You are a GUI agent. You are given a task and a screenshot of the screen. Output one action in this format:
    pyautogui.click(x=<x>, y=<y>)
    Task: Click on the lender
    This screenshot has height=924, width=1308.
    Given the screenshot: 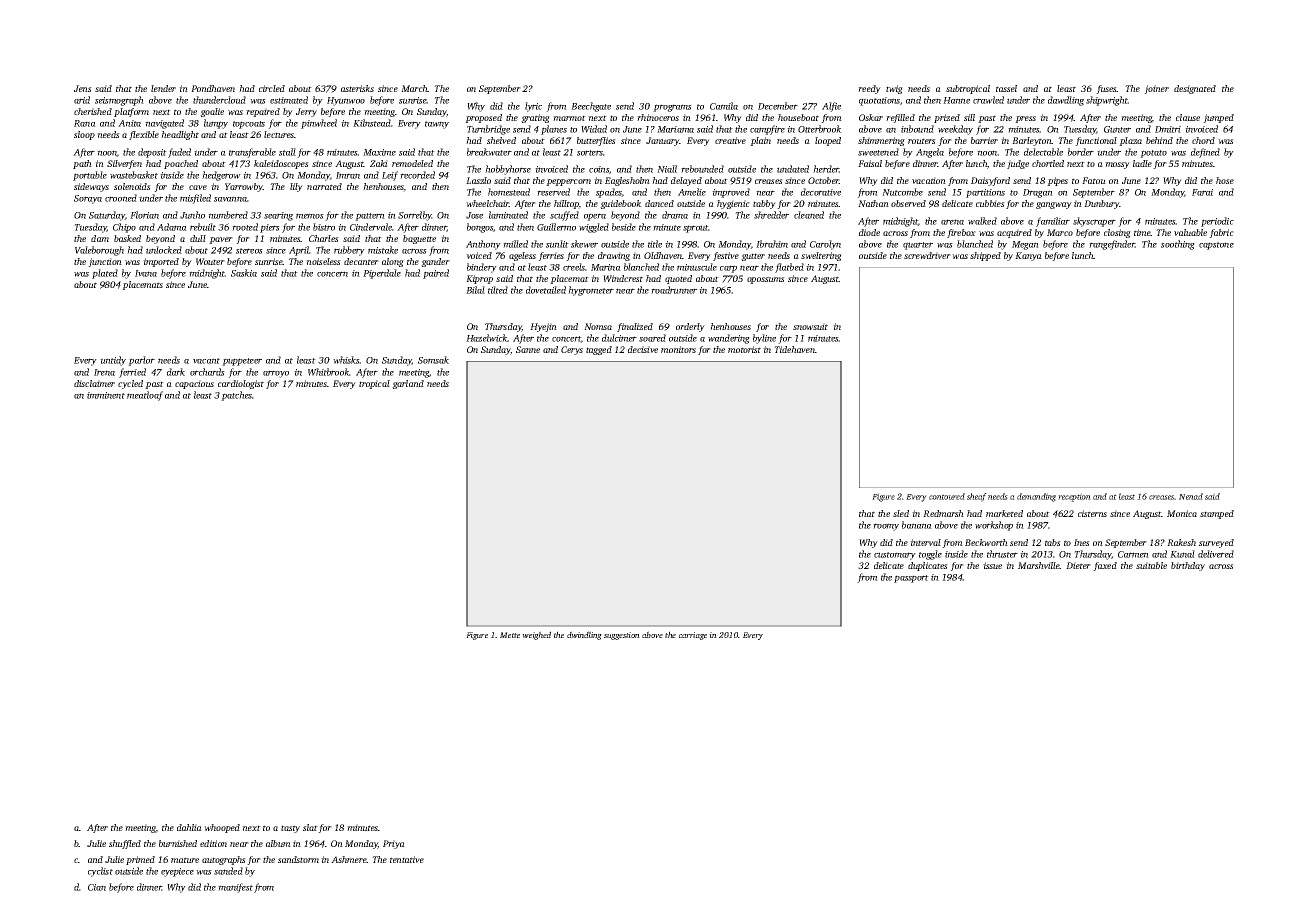 What is the action you would take?
    pyautogui.click(x=163, y=88)
